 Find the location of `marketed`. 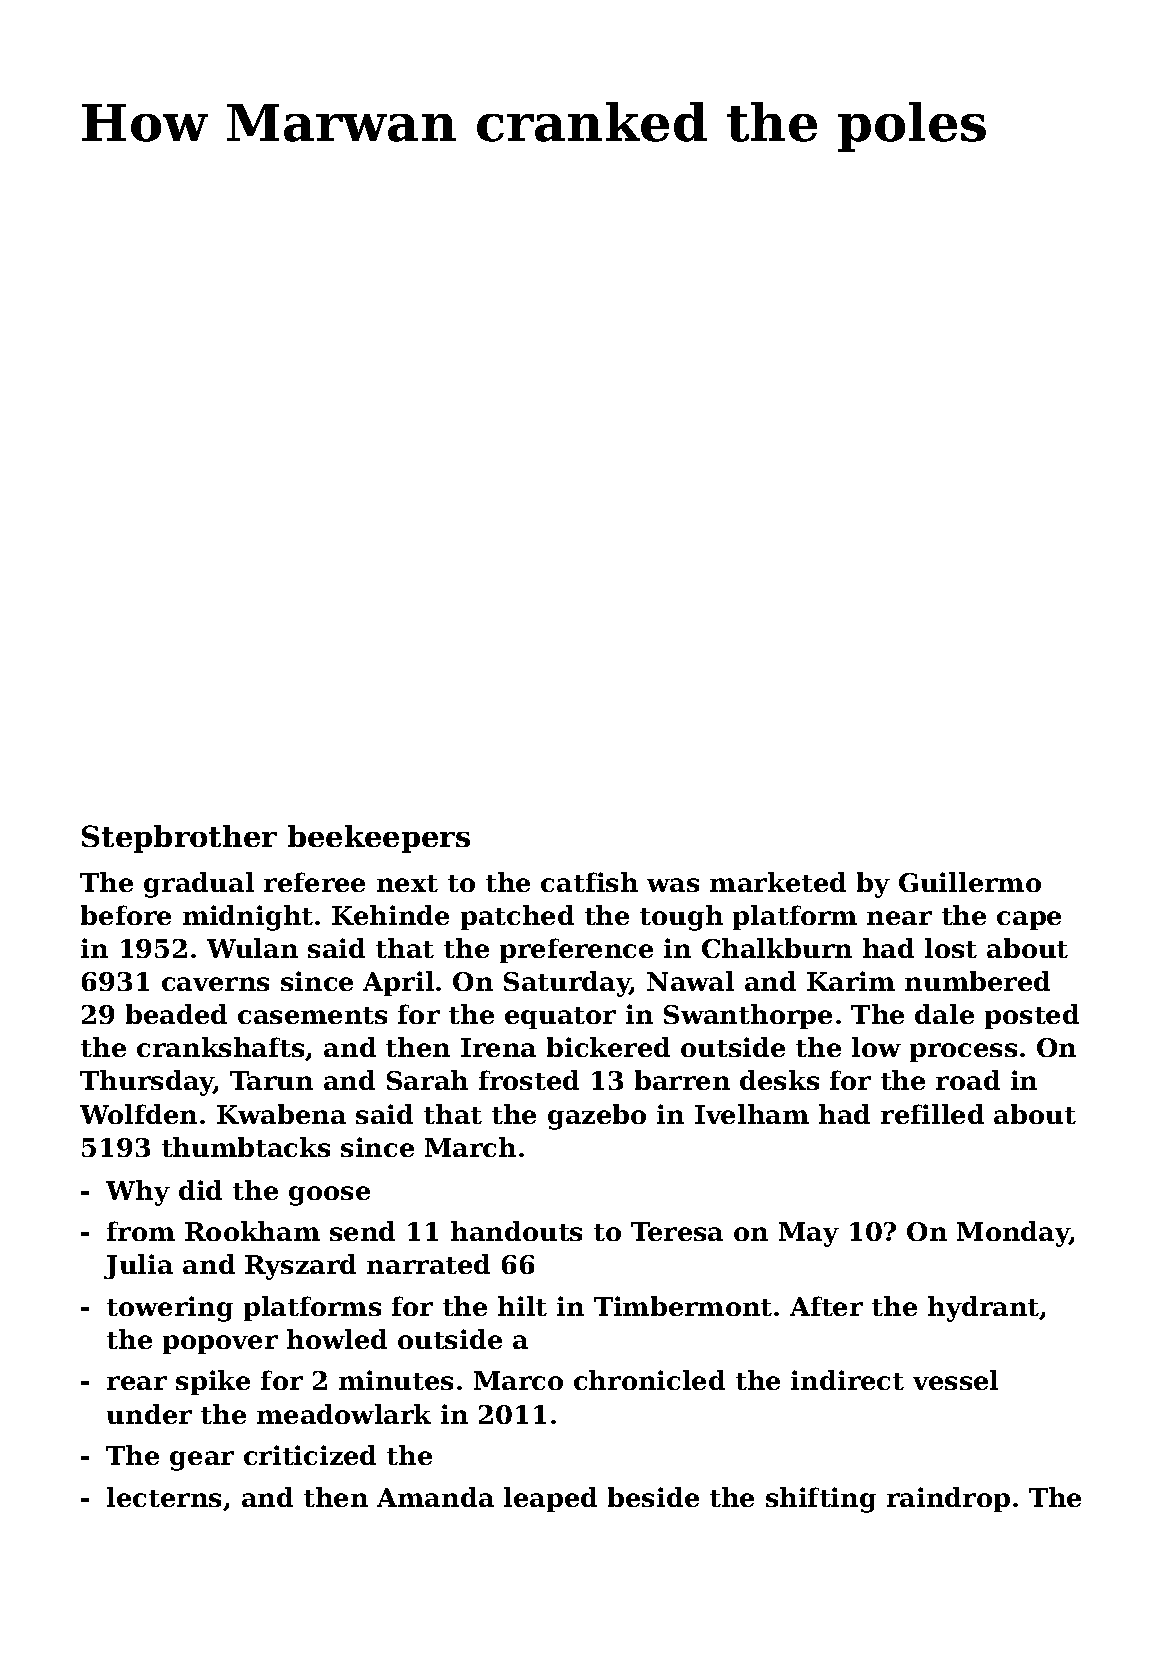

marketed is located at coordinates (778, 882).
